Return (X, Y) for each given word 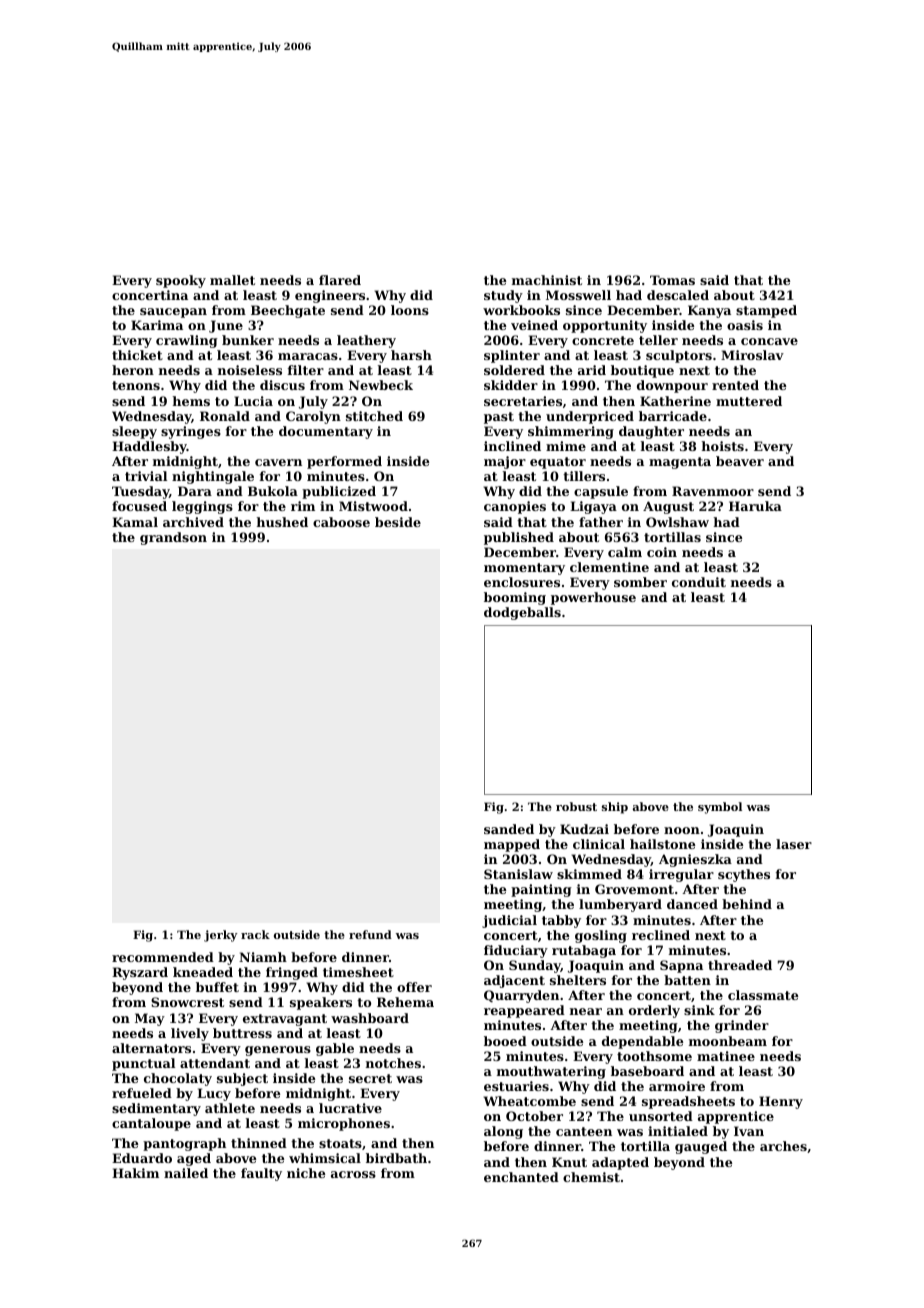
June (226, 326)
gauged (701, 1147)
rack (255, 934)
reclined (661, 935)
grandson (173, 538)
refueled (142, 1093)
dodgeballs (522, 613)
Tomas (672, 280)
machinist (547, 280)
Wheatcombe (529, 1101)
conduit (699, 582)
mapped (512, 845)
